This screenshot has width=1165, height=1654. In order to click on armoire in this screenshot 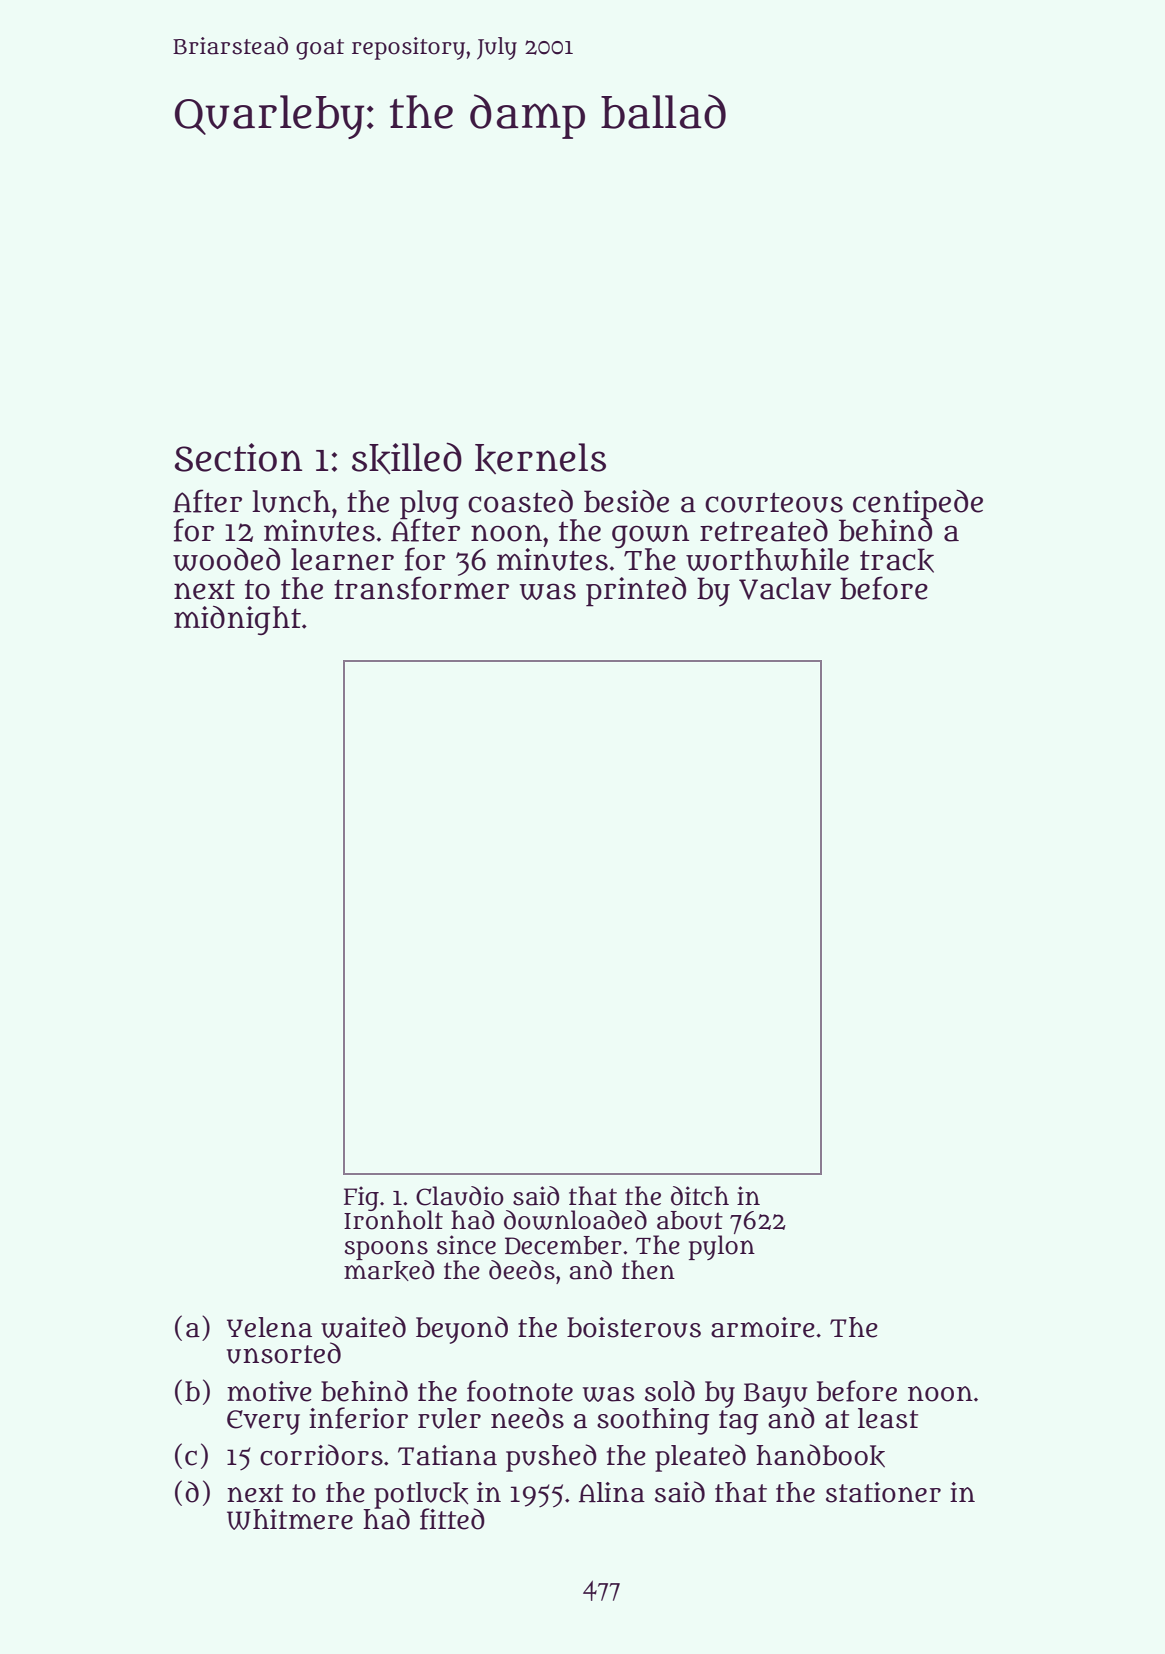, I will do `click(763, 1327)`.
